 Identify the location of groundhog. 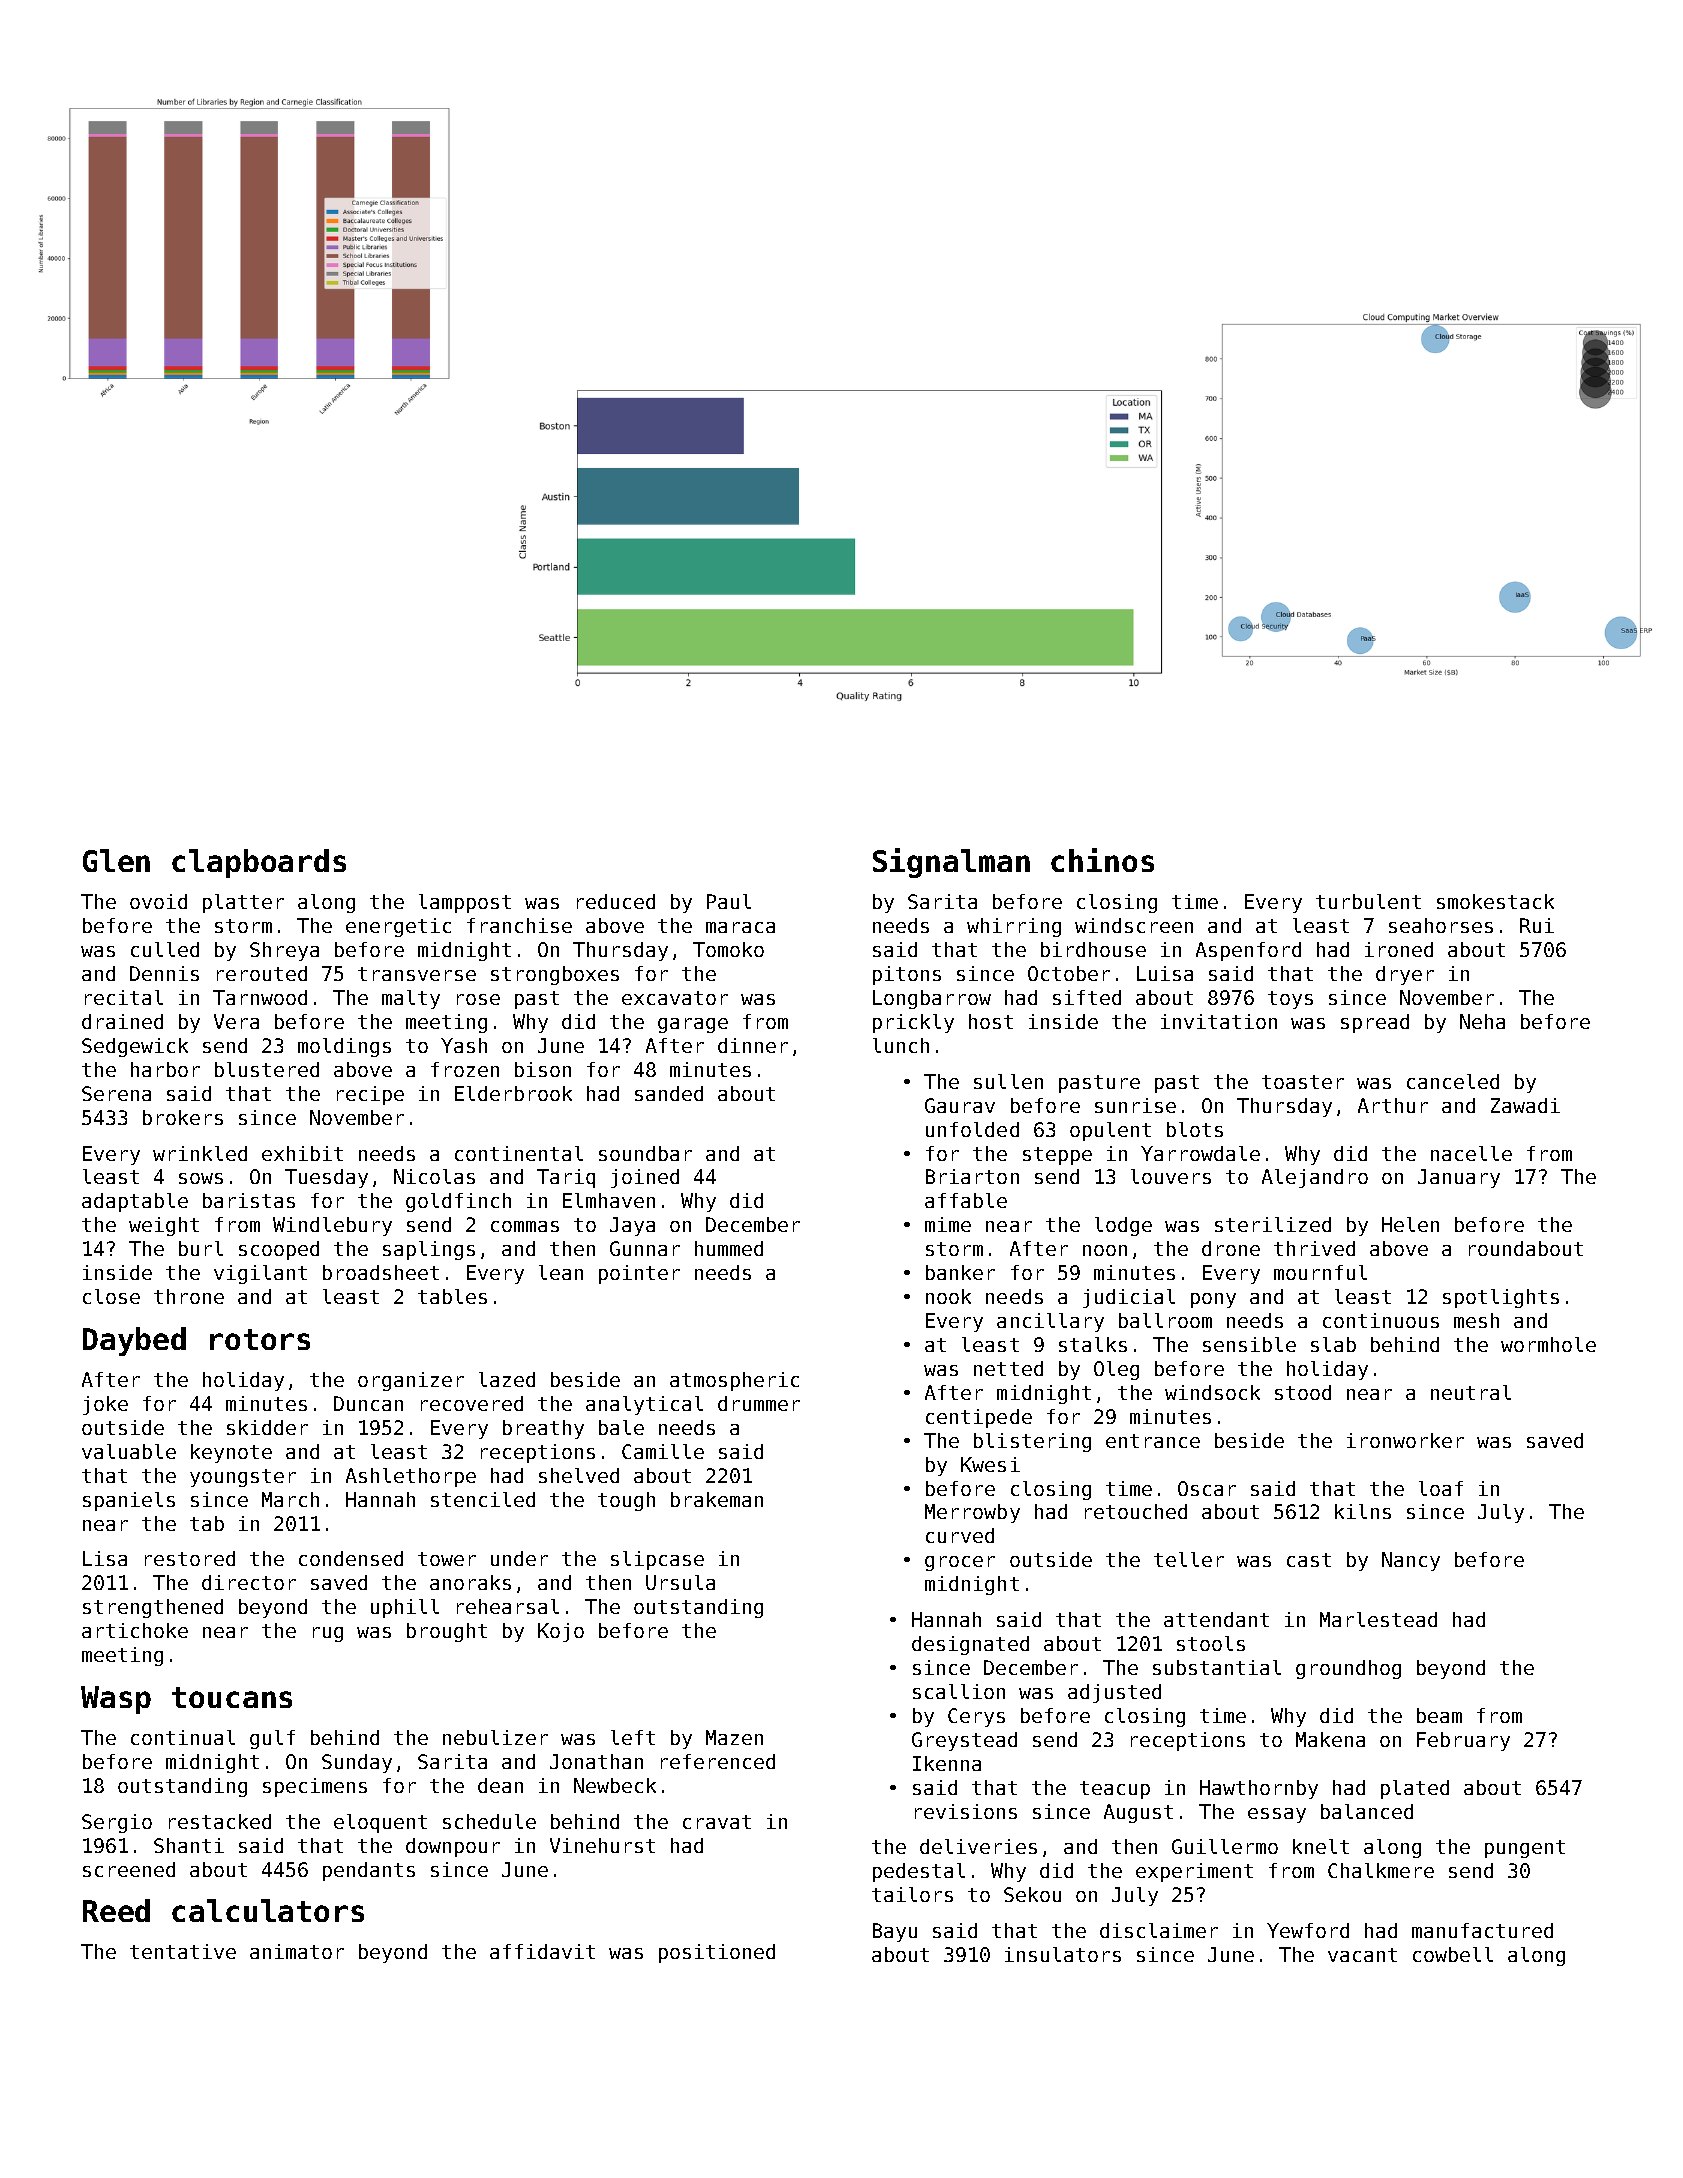
(1348, 1669).
